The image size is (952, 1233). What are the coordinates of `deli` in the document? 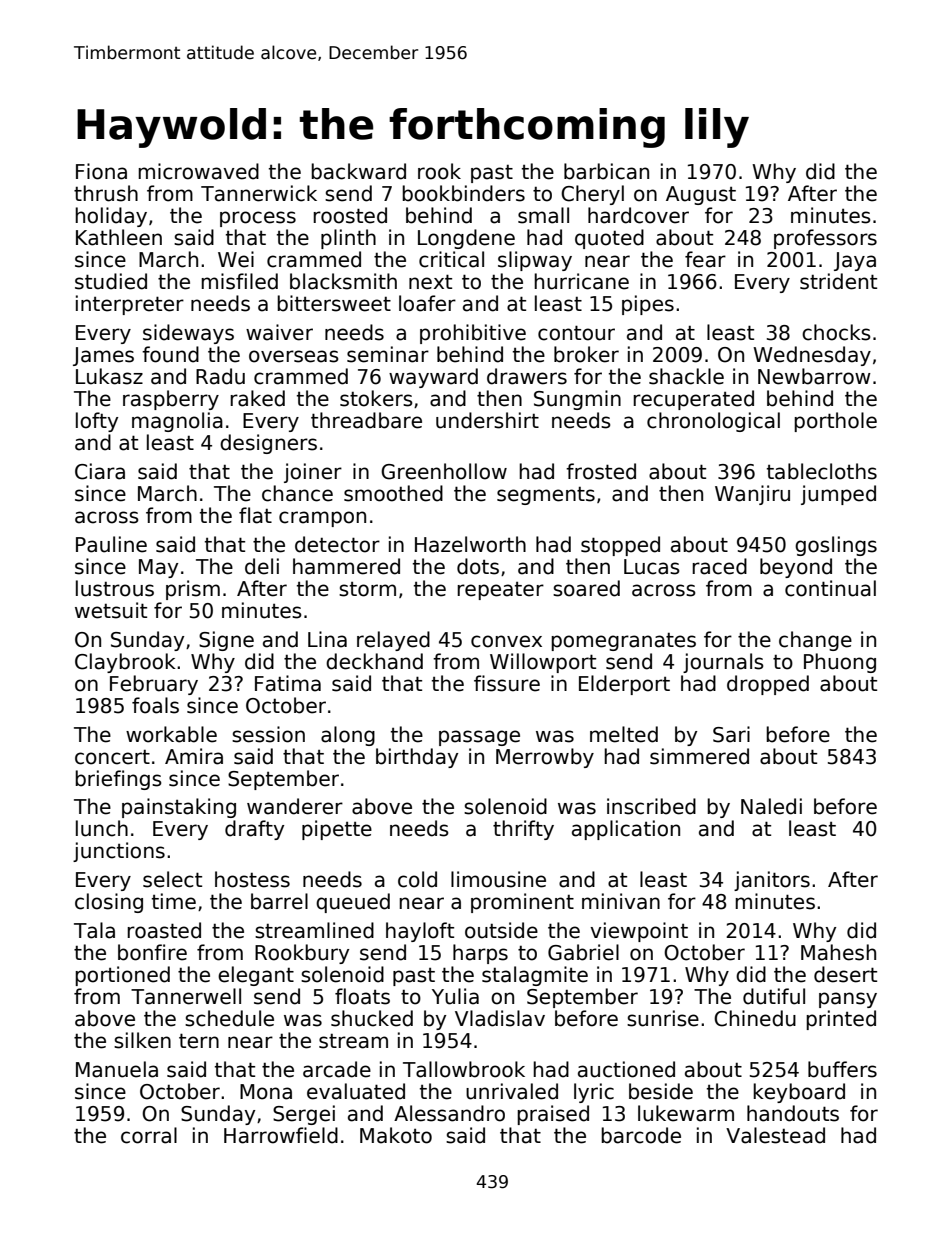 It's located at (262, 566).
